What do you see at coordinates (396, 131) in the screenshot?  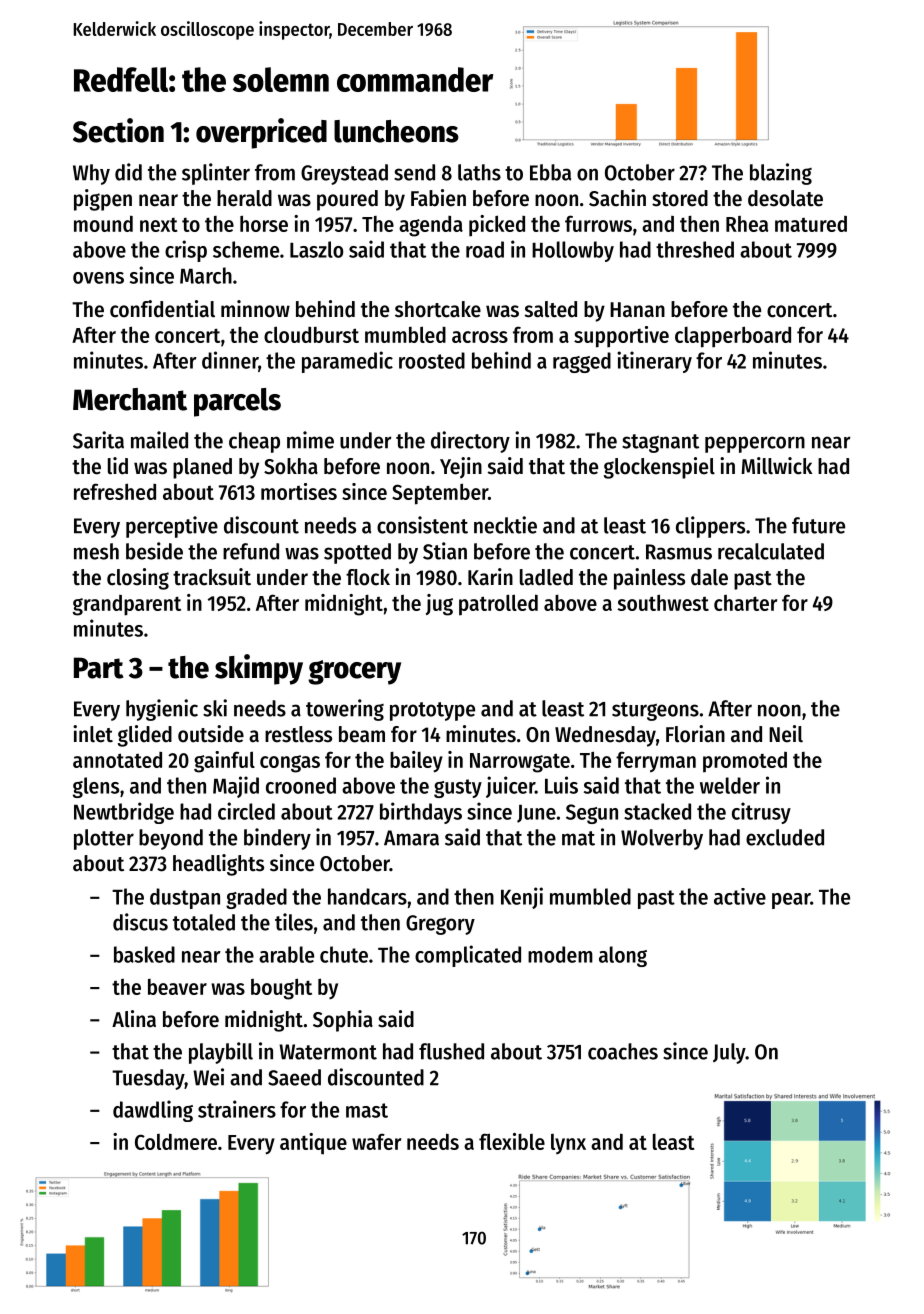 I see `luncheons` at bounding box center [396, 131].
